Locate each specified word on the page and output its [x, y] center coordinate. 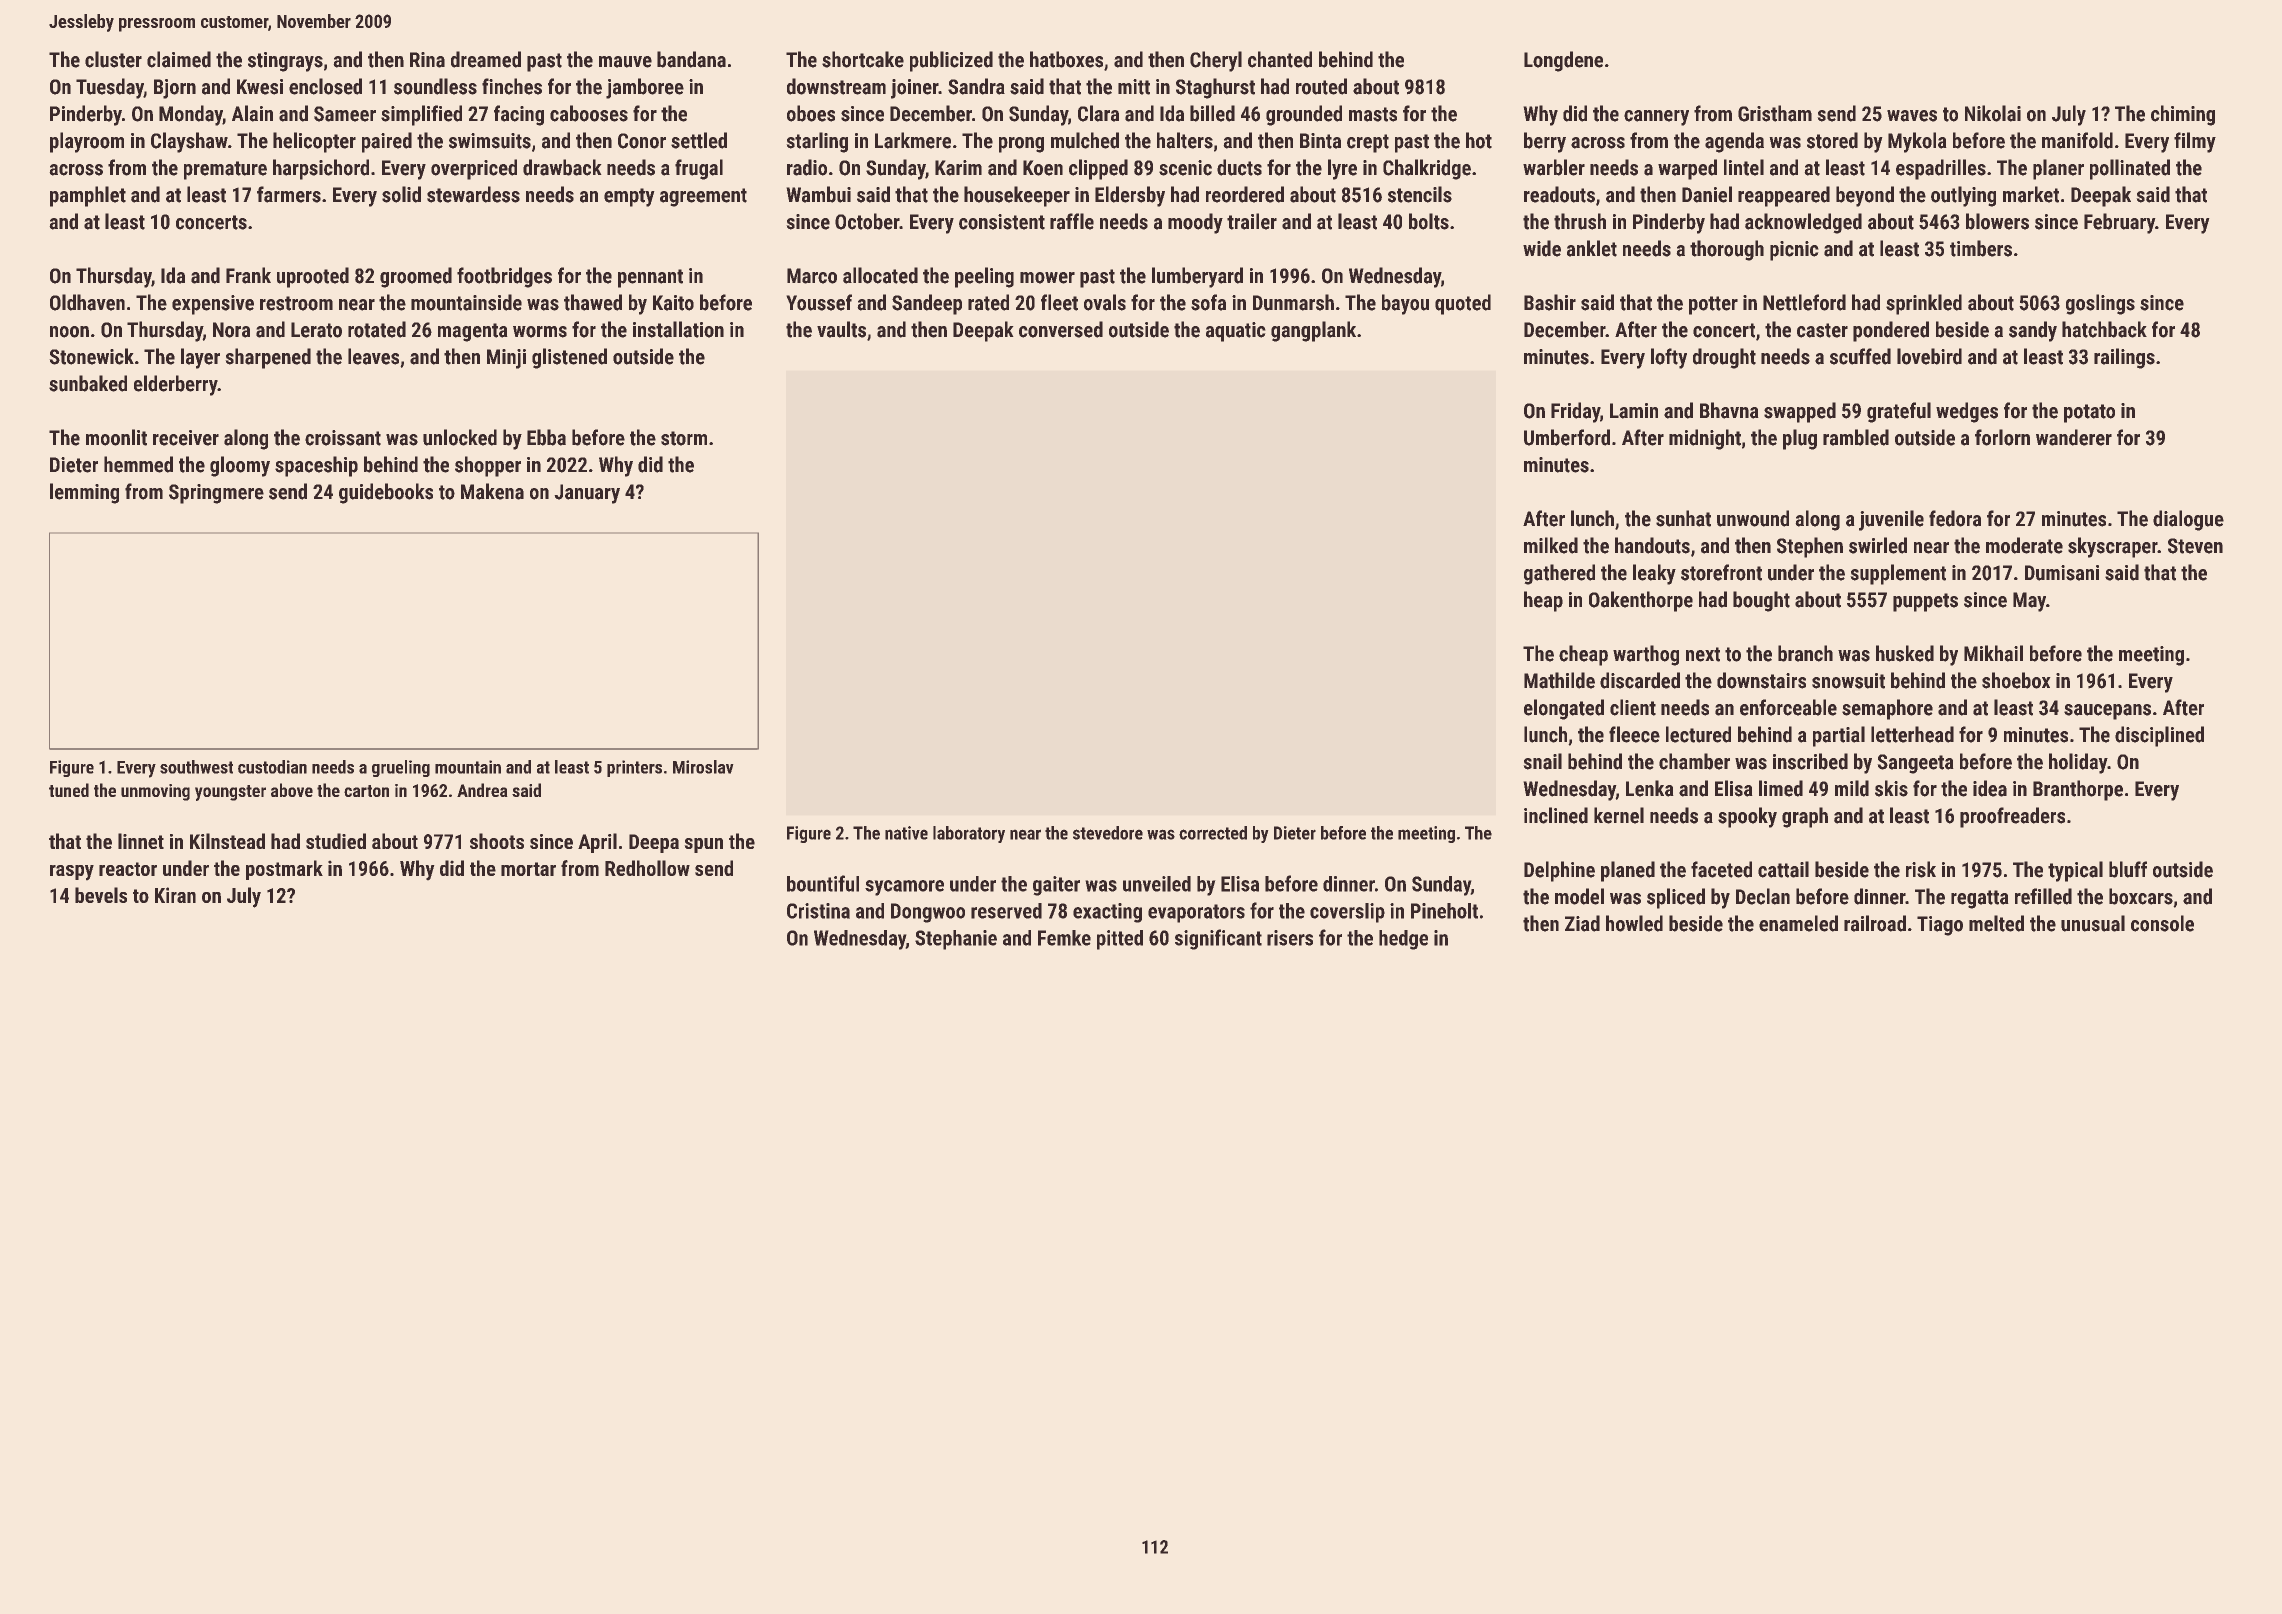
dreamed [486, 59]
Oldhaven [87, 302]
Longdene [1563, 61]
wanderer [2074, 437]
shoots [497, 841]
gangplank [1313, 331]
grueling [401, 768]
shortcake [863, 59]
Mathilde [1559, 680]
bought [1761, 601]
